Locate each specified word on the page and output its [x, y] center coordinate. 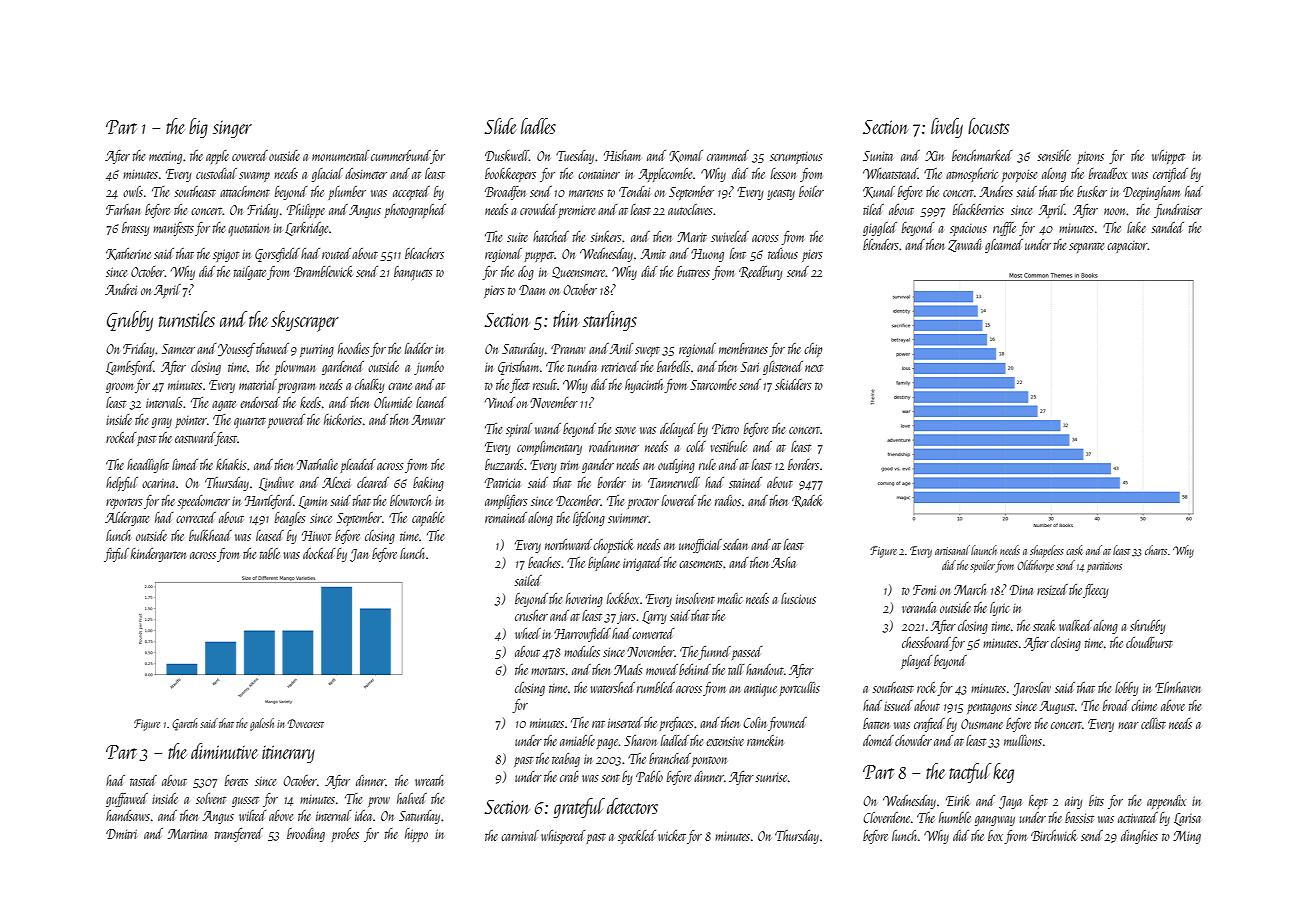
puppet [539, 257]
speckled [637, 837]
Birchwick [1054, 835]
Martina [187, 834]
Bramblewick [323, 271]
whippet [1168, 157]
